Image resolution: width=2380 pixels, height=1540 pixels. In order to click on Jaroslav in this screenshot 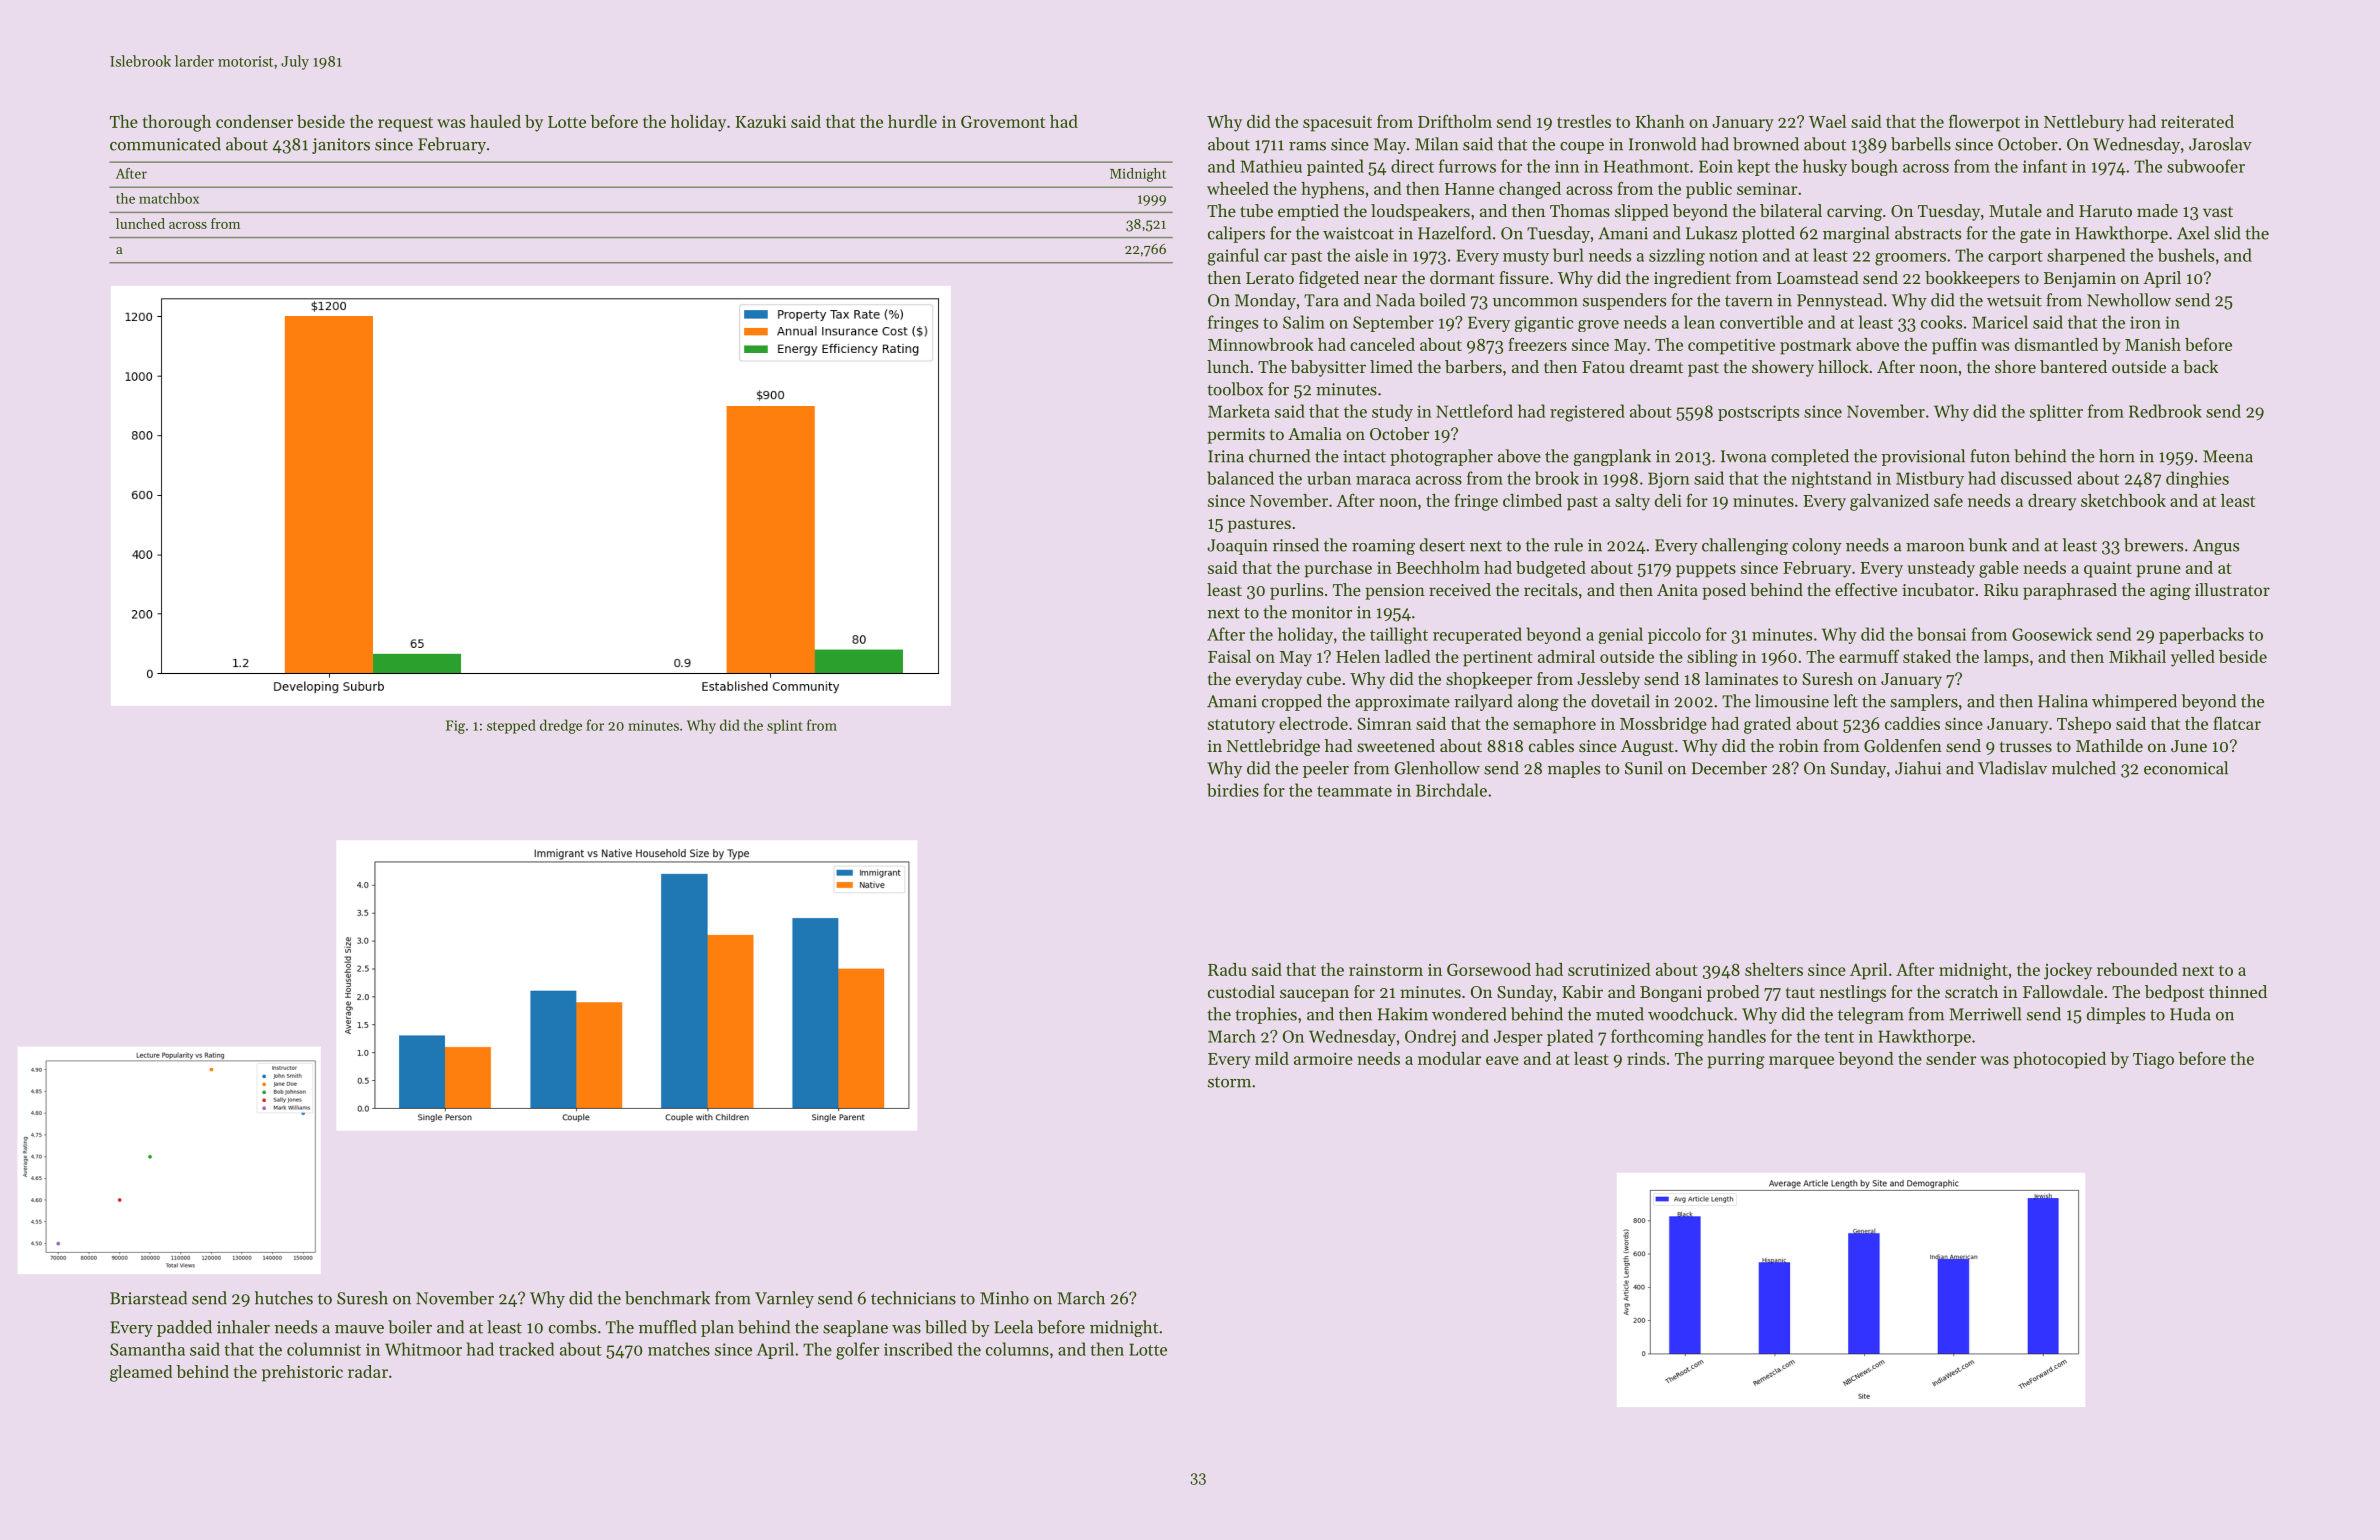, I will do `click(2220, 144)`.
